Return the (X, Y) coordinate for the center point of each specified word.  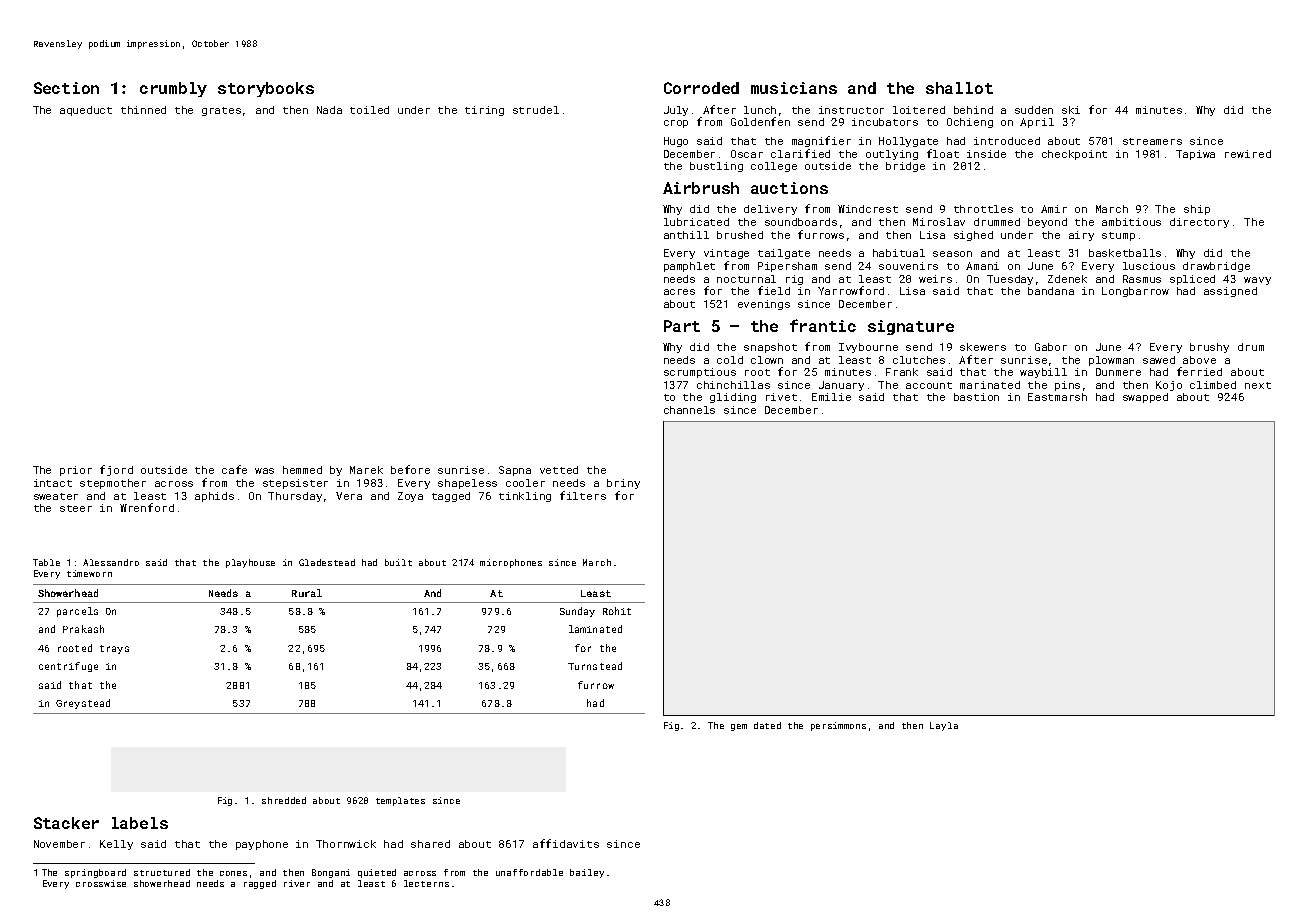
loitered (919, 110)
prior (76, 471)
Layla (944, 726)
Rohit (617, 611)
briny (623, 484)
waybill (1043, 373)
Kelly (116, 845)
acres (679, 292)
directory (1199, 223)
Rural (307, 593)
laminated (595, 629)
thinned (143, 110)
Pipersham (787, 267)
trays (114, 649)
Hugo (676, 142)
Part (682, 326)
